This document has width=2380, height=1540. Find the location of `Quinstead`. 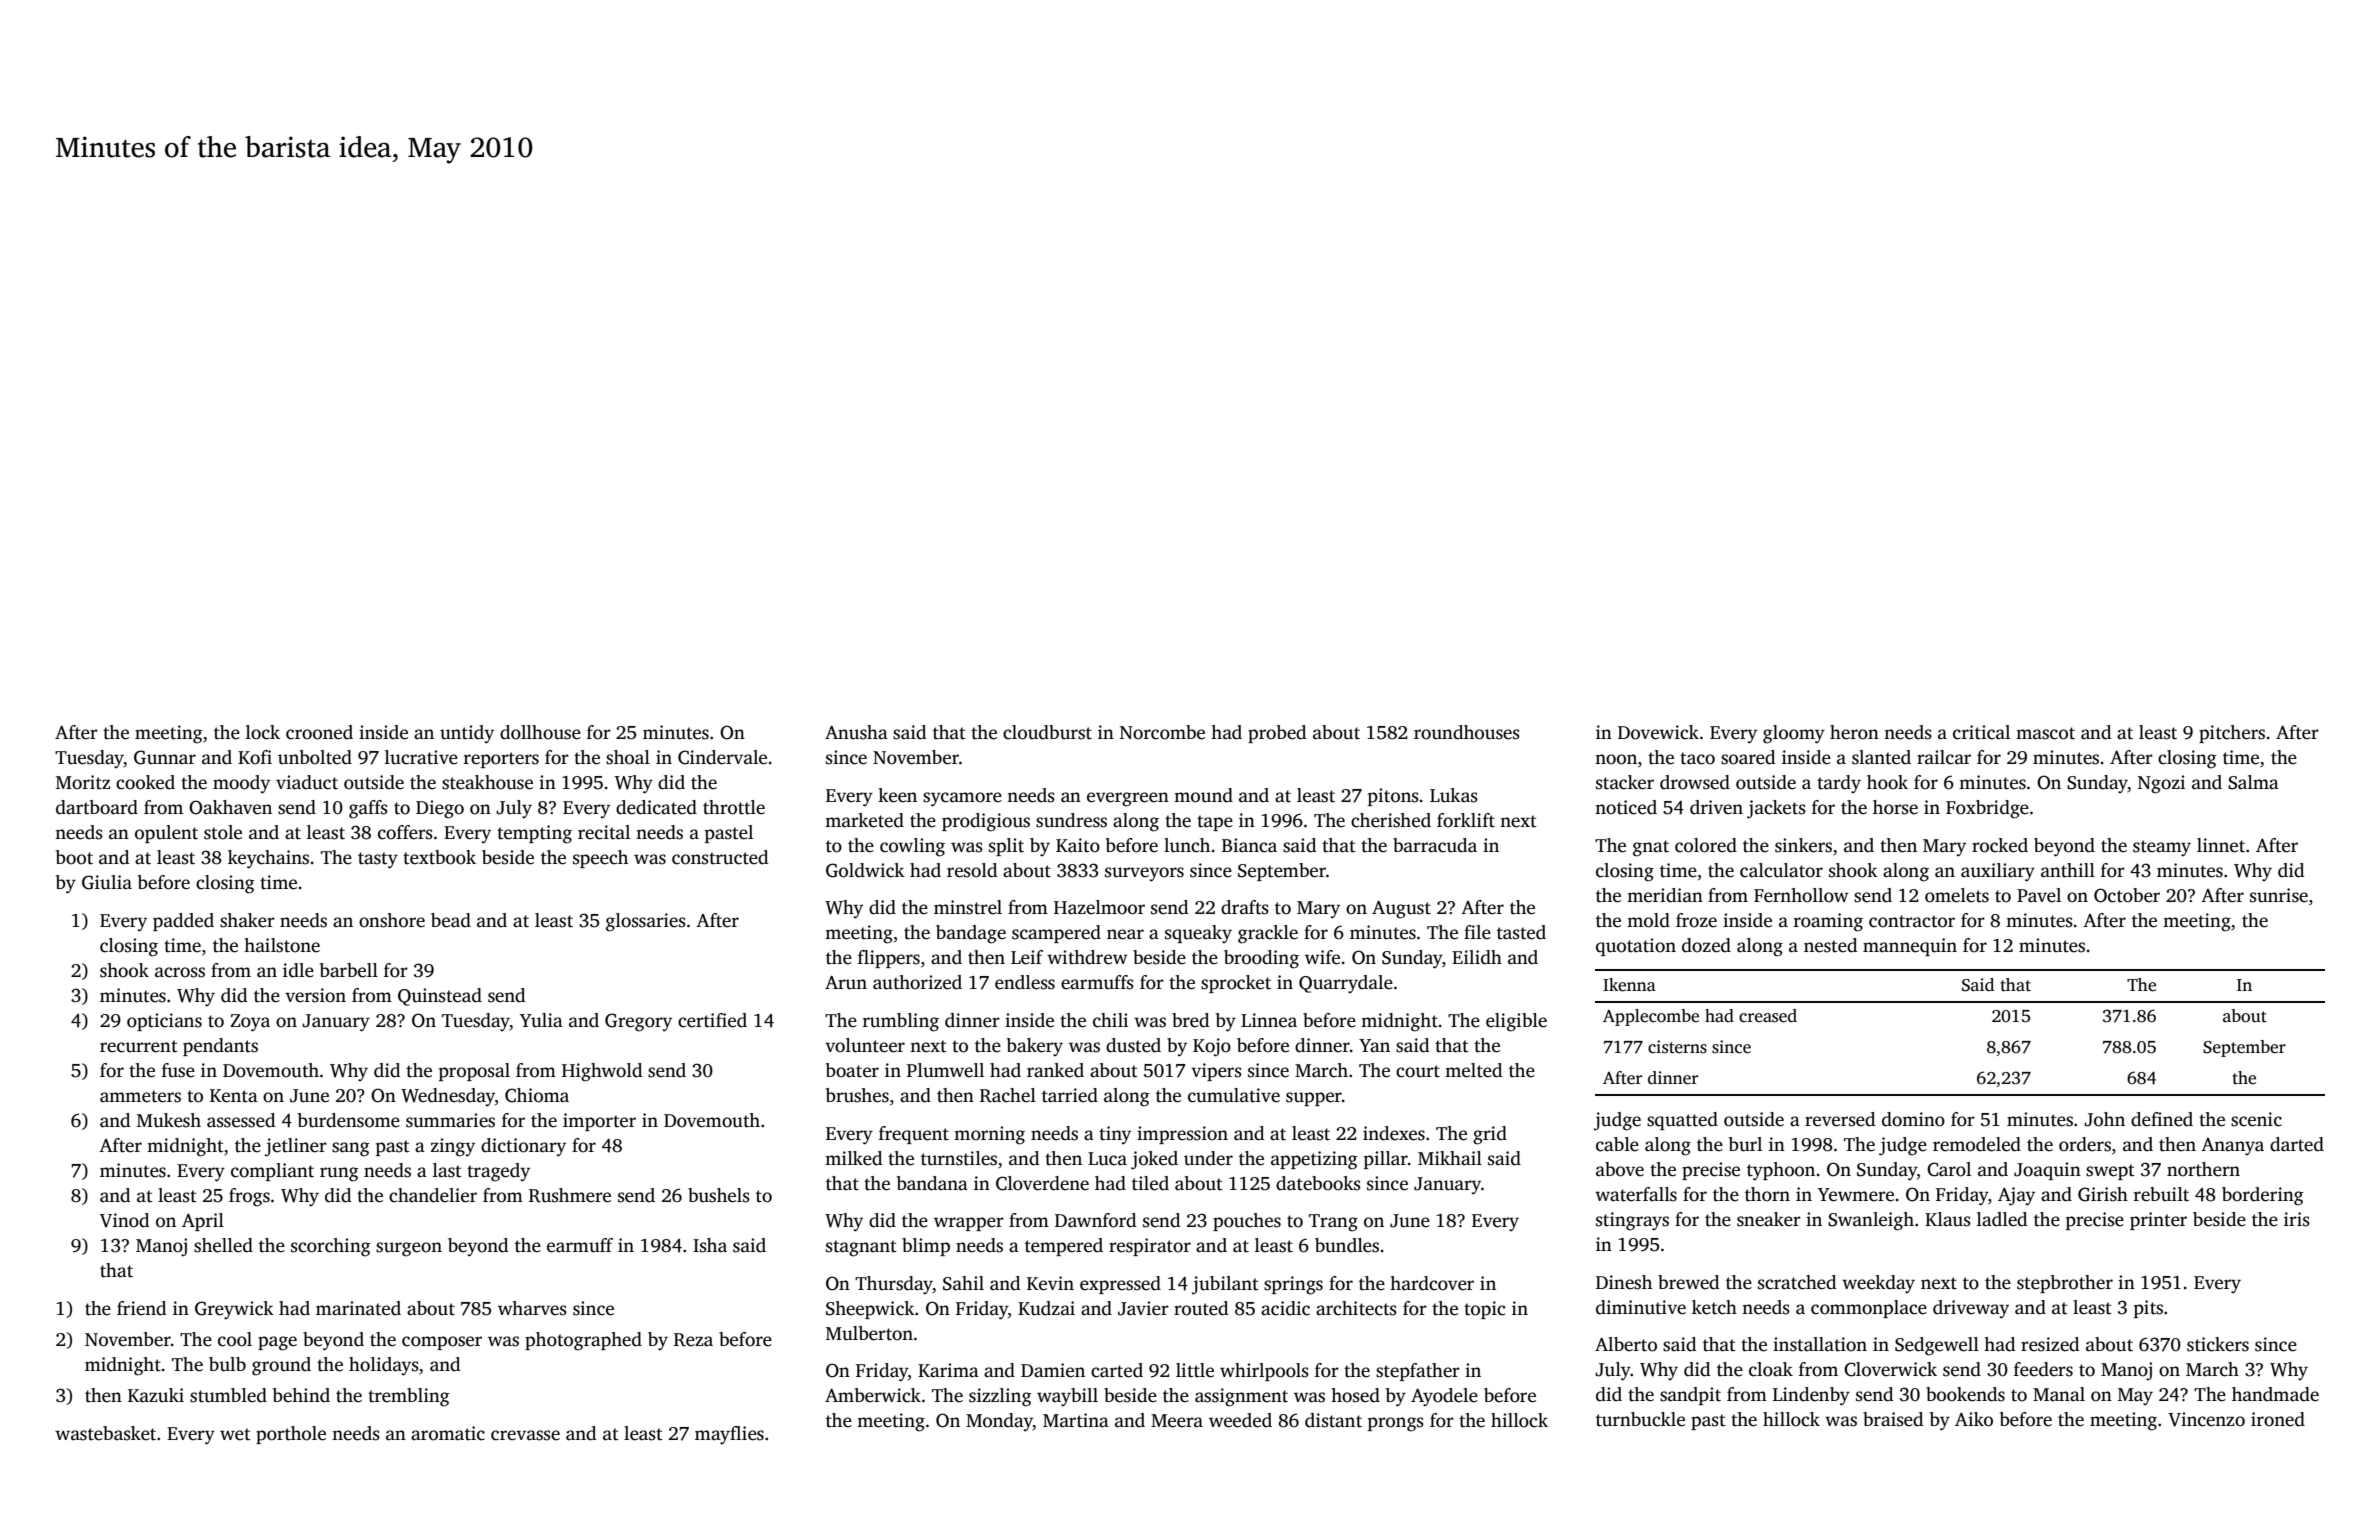

Quinstead is located at coordinates (440, 997).
